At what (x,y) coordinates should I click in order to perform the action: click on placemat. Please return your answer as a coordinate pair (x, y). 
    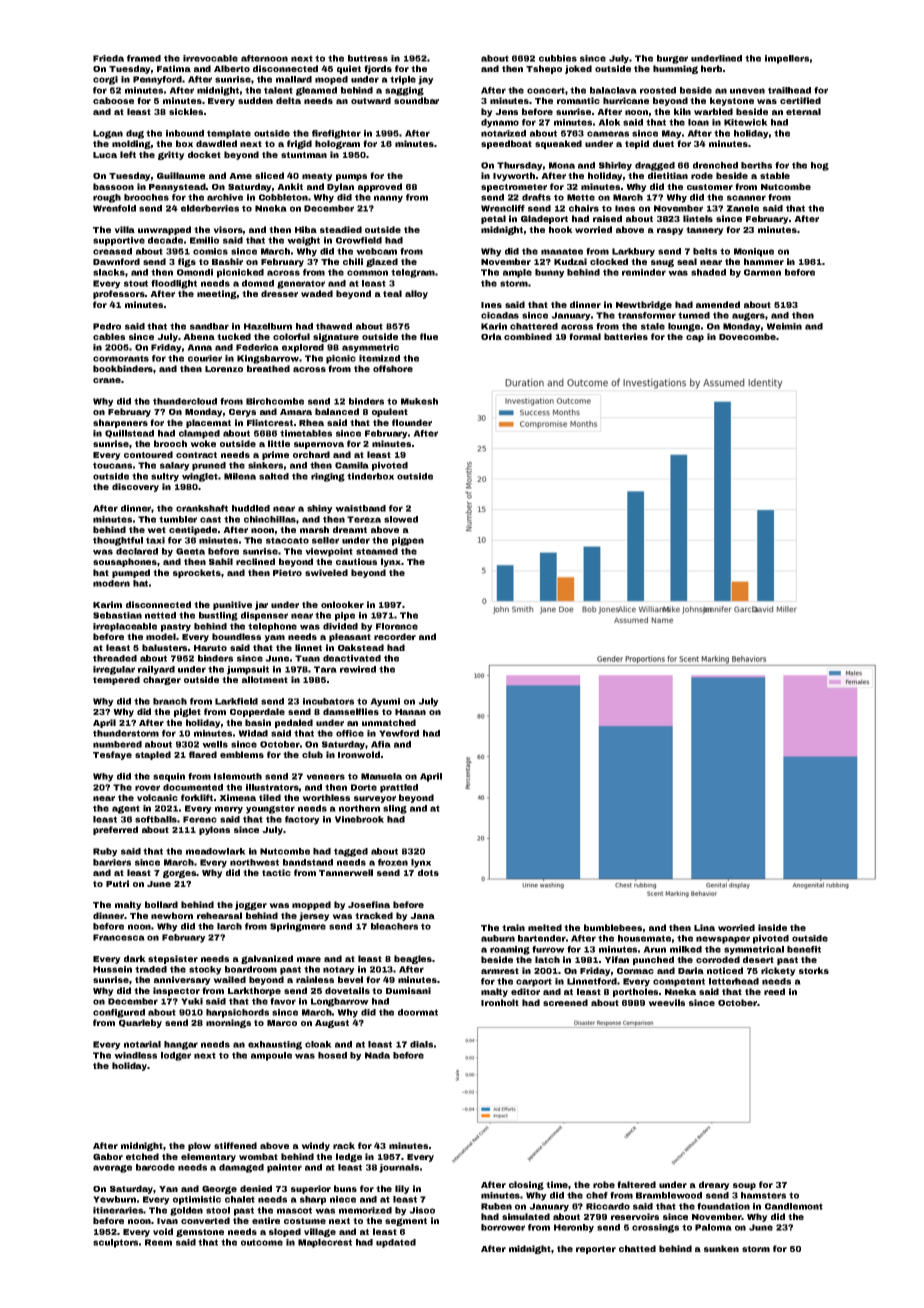
    Looking at the image, I should click on (208, 423).
